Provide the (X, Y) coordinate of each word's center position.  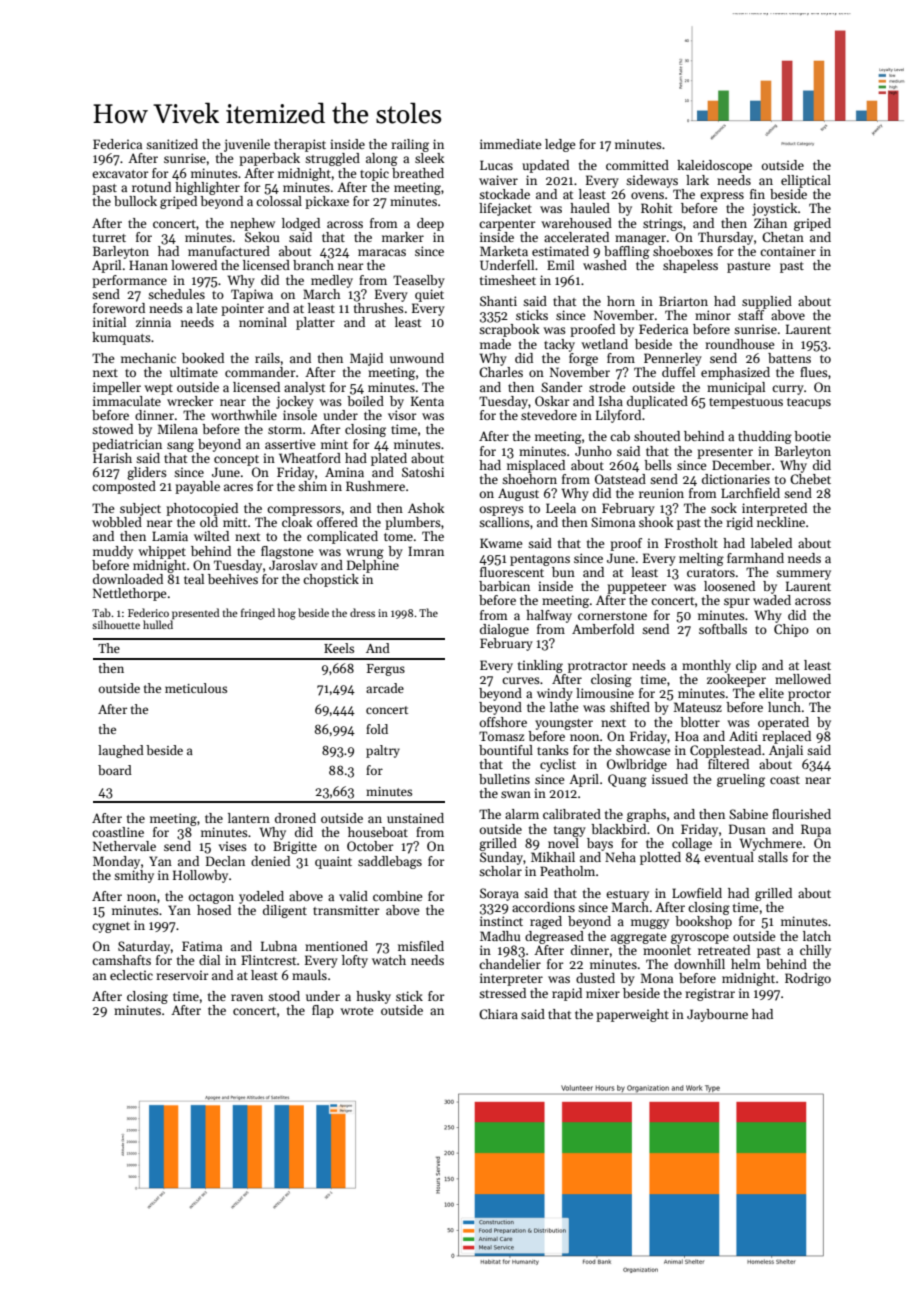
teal (194, 579)
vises (233, 846)
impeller (117, 388)
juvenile (247, 145)
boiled (365, 401)
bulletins (504, 779)
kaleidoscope (714, 166)
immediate (510, 144)
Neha (620, 857)
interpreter (511, 979)
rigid (739, 523)
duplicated (657, 402)
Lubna (279, 946)
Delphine (373, 566)
